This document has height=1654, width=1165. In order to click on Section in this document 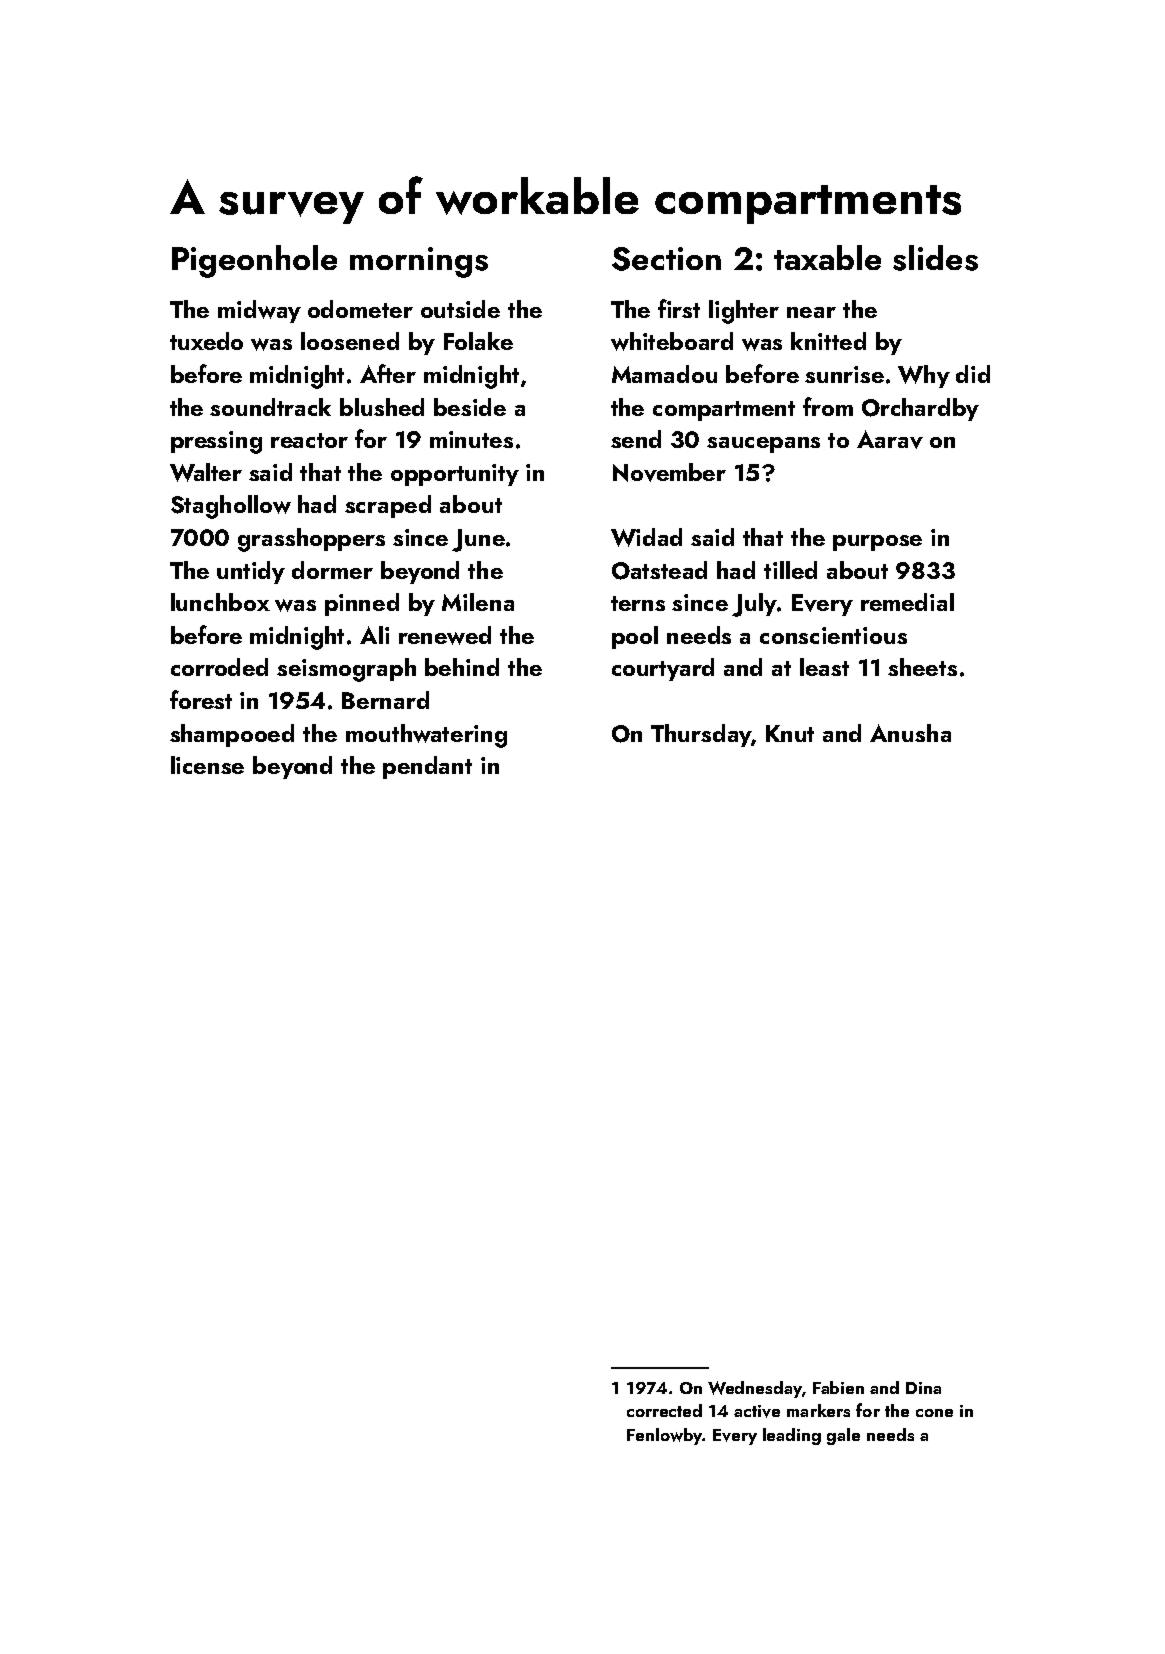, I will do `click(666, 259)`.
